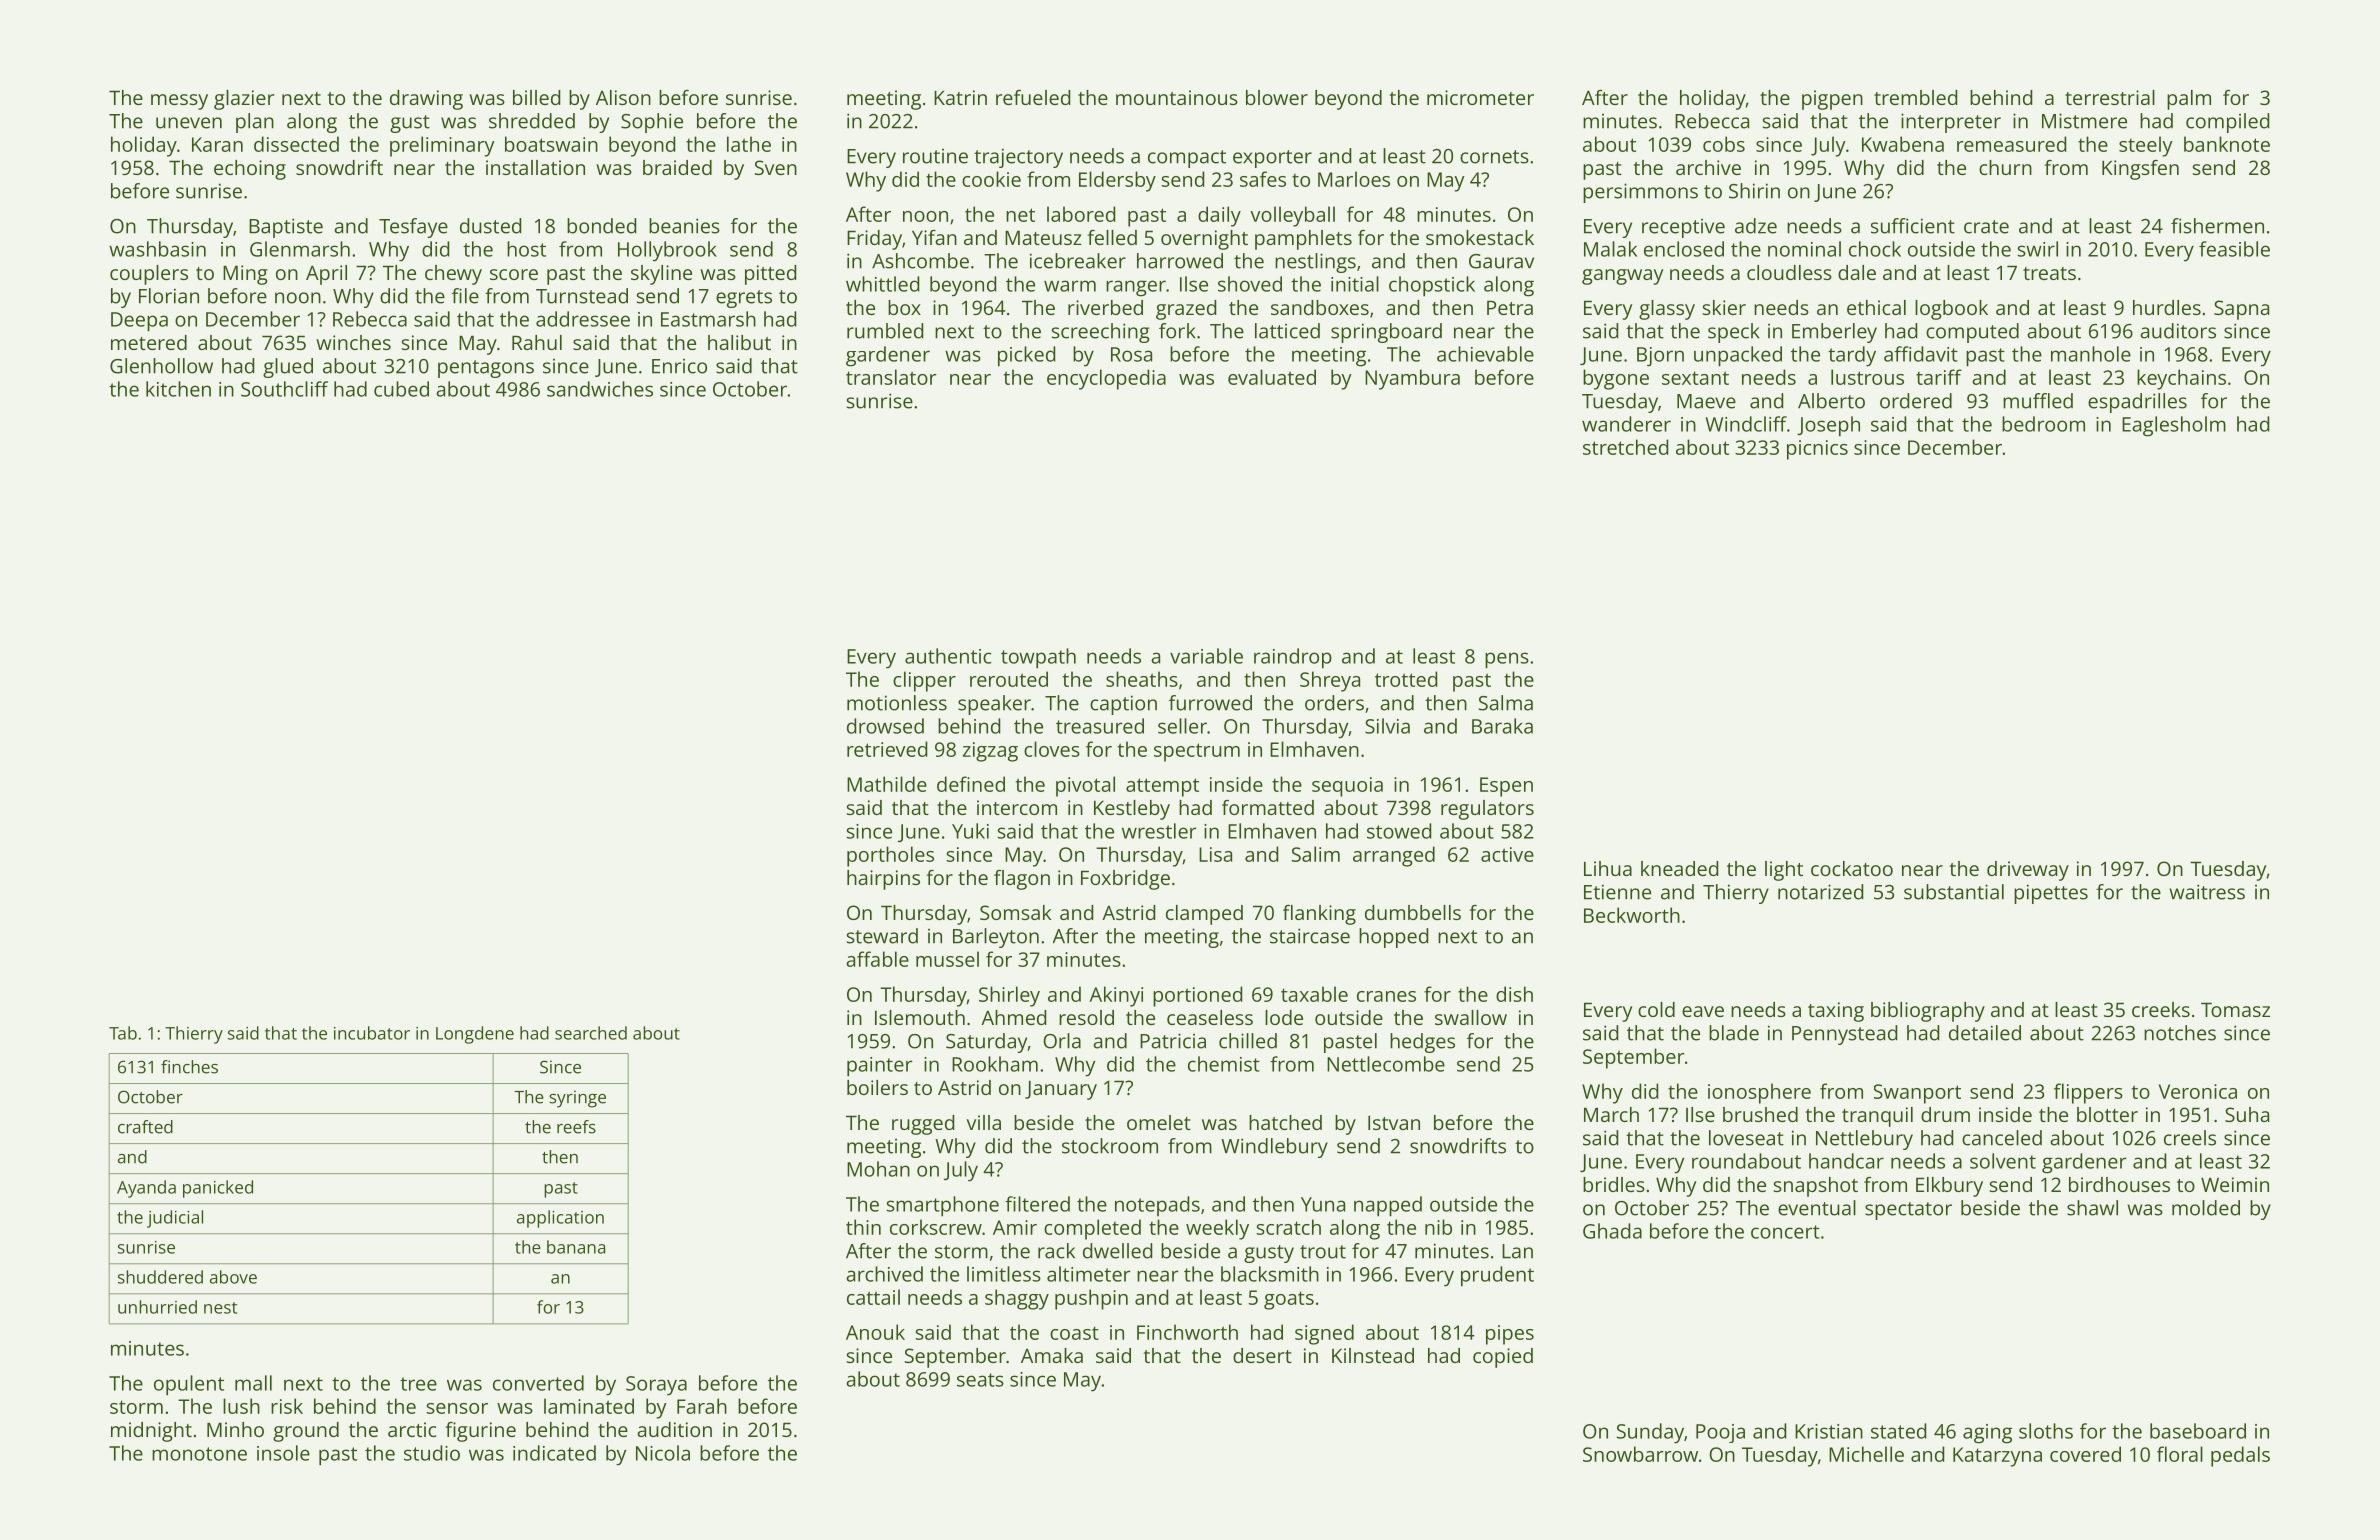  I want to click on Katarzyna, so click(1997, 1457).
